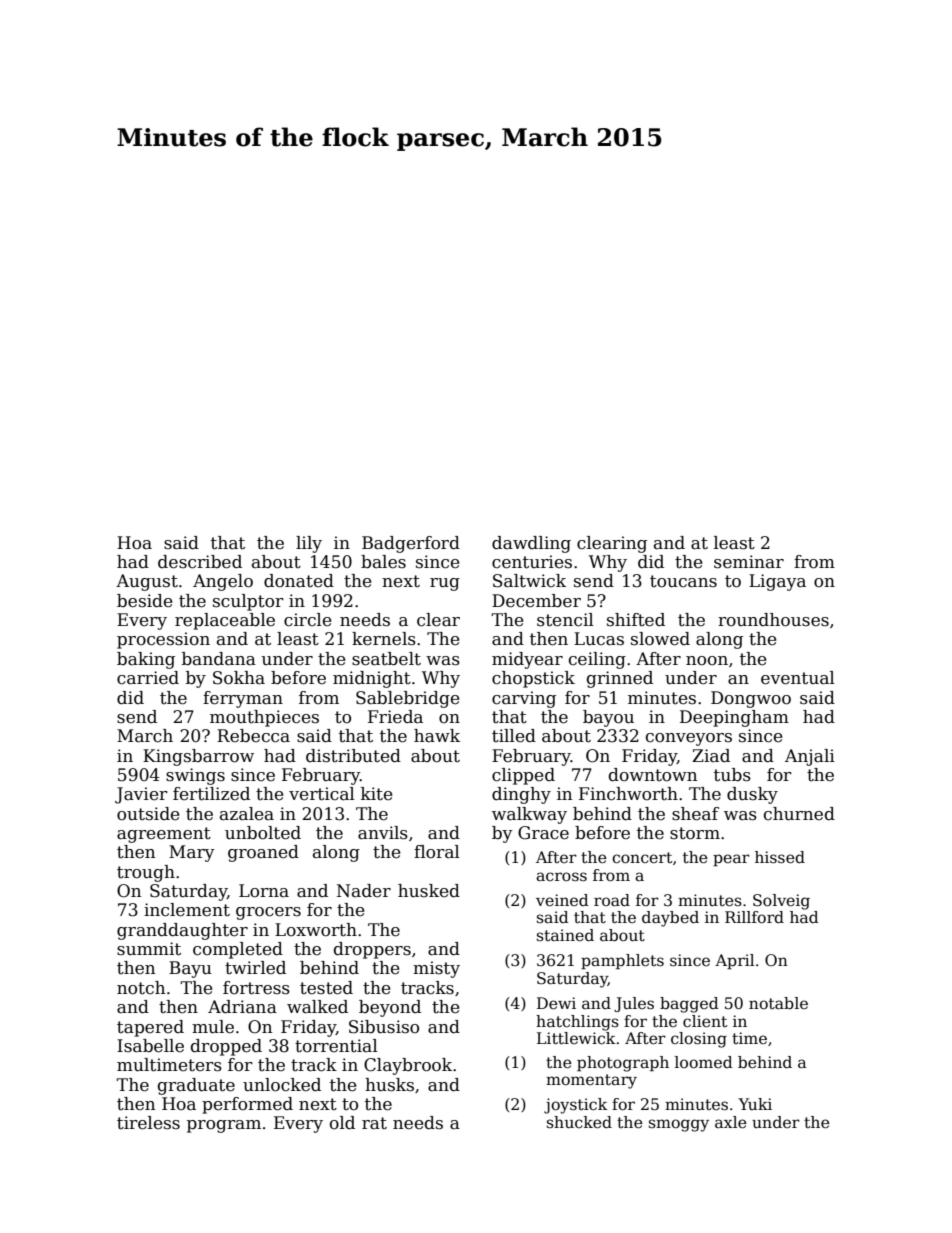 Image resolution: width=952 pixels, height=1233 pixels. I want to click on tireless, so click(148, 1123).
